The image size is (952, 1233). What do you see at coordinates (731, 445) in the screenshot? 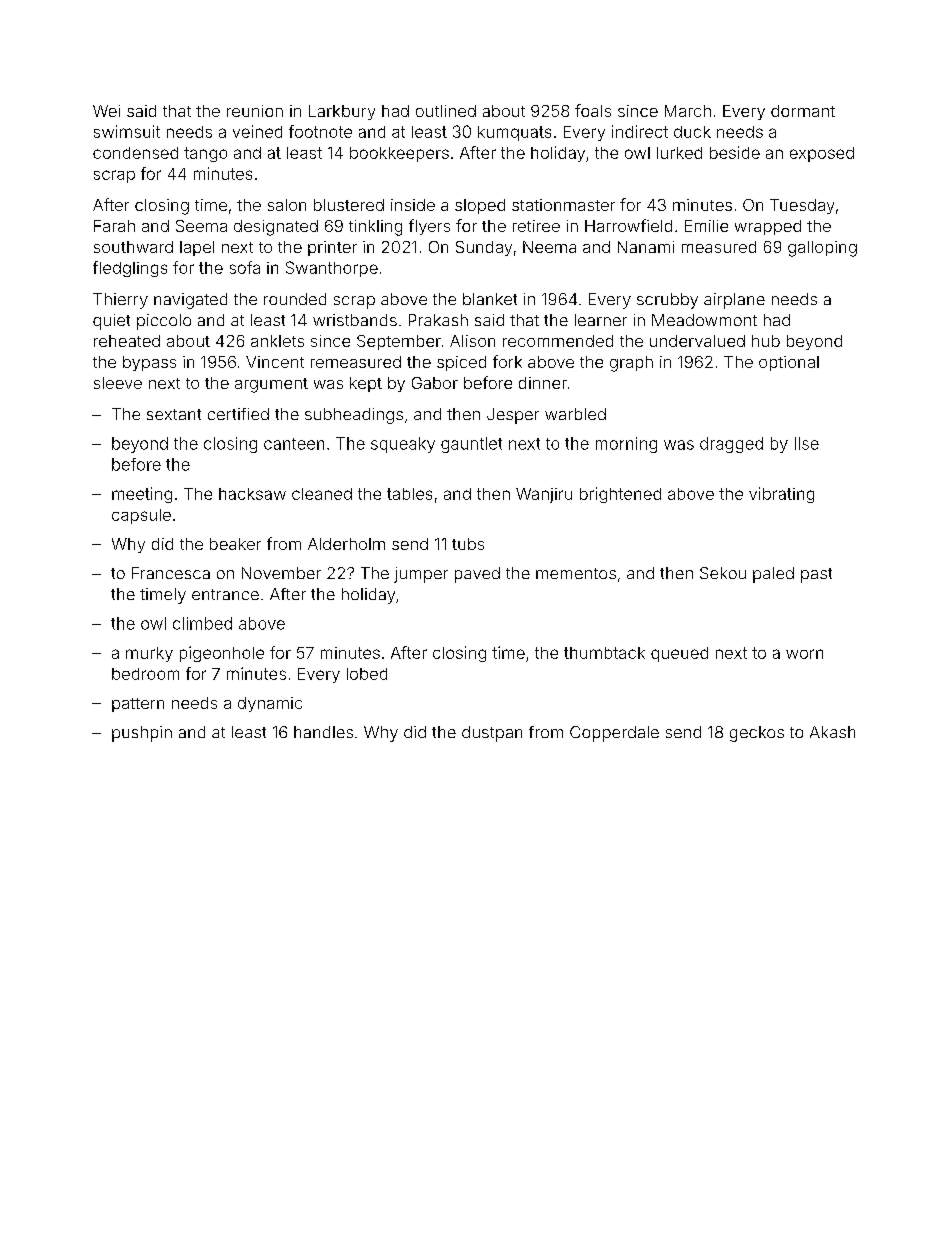
I see `dragged` at bounding box center [731, 445].
